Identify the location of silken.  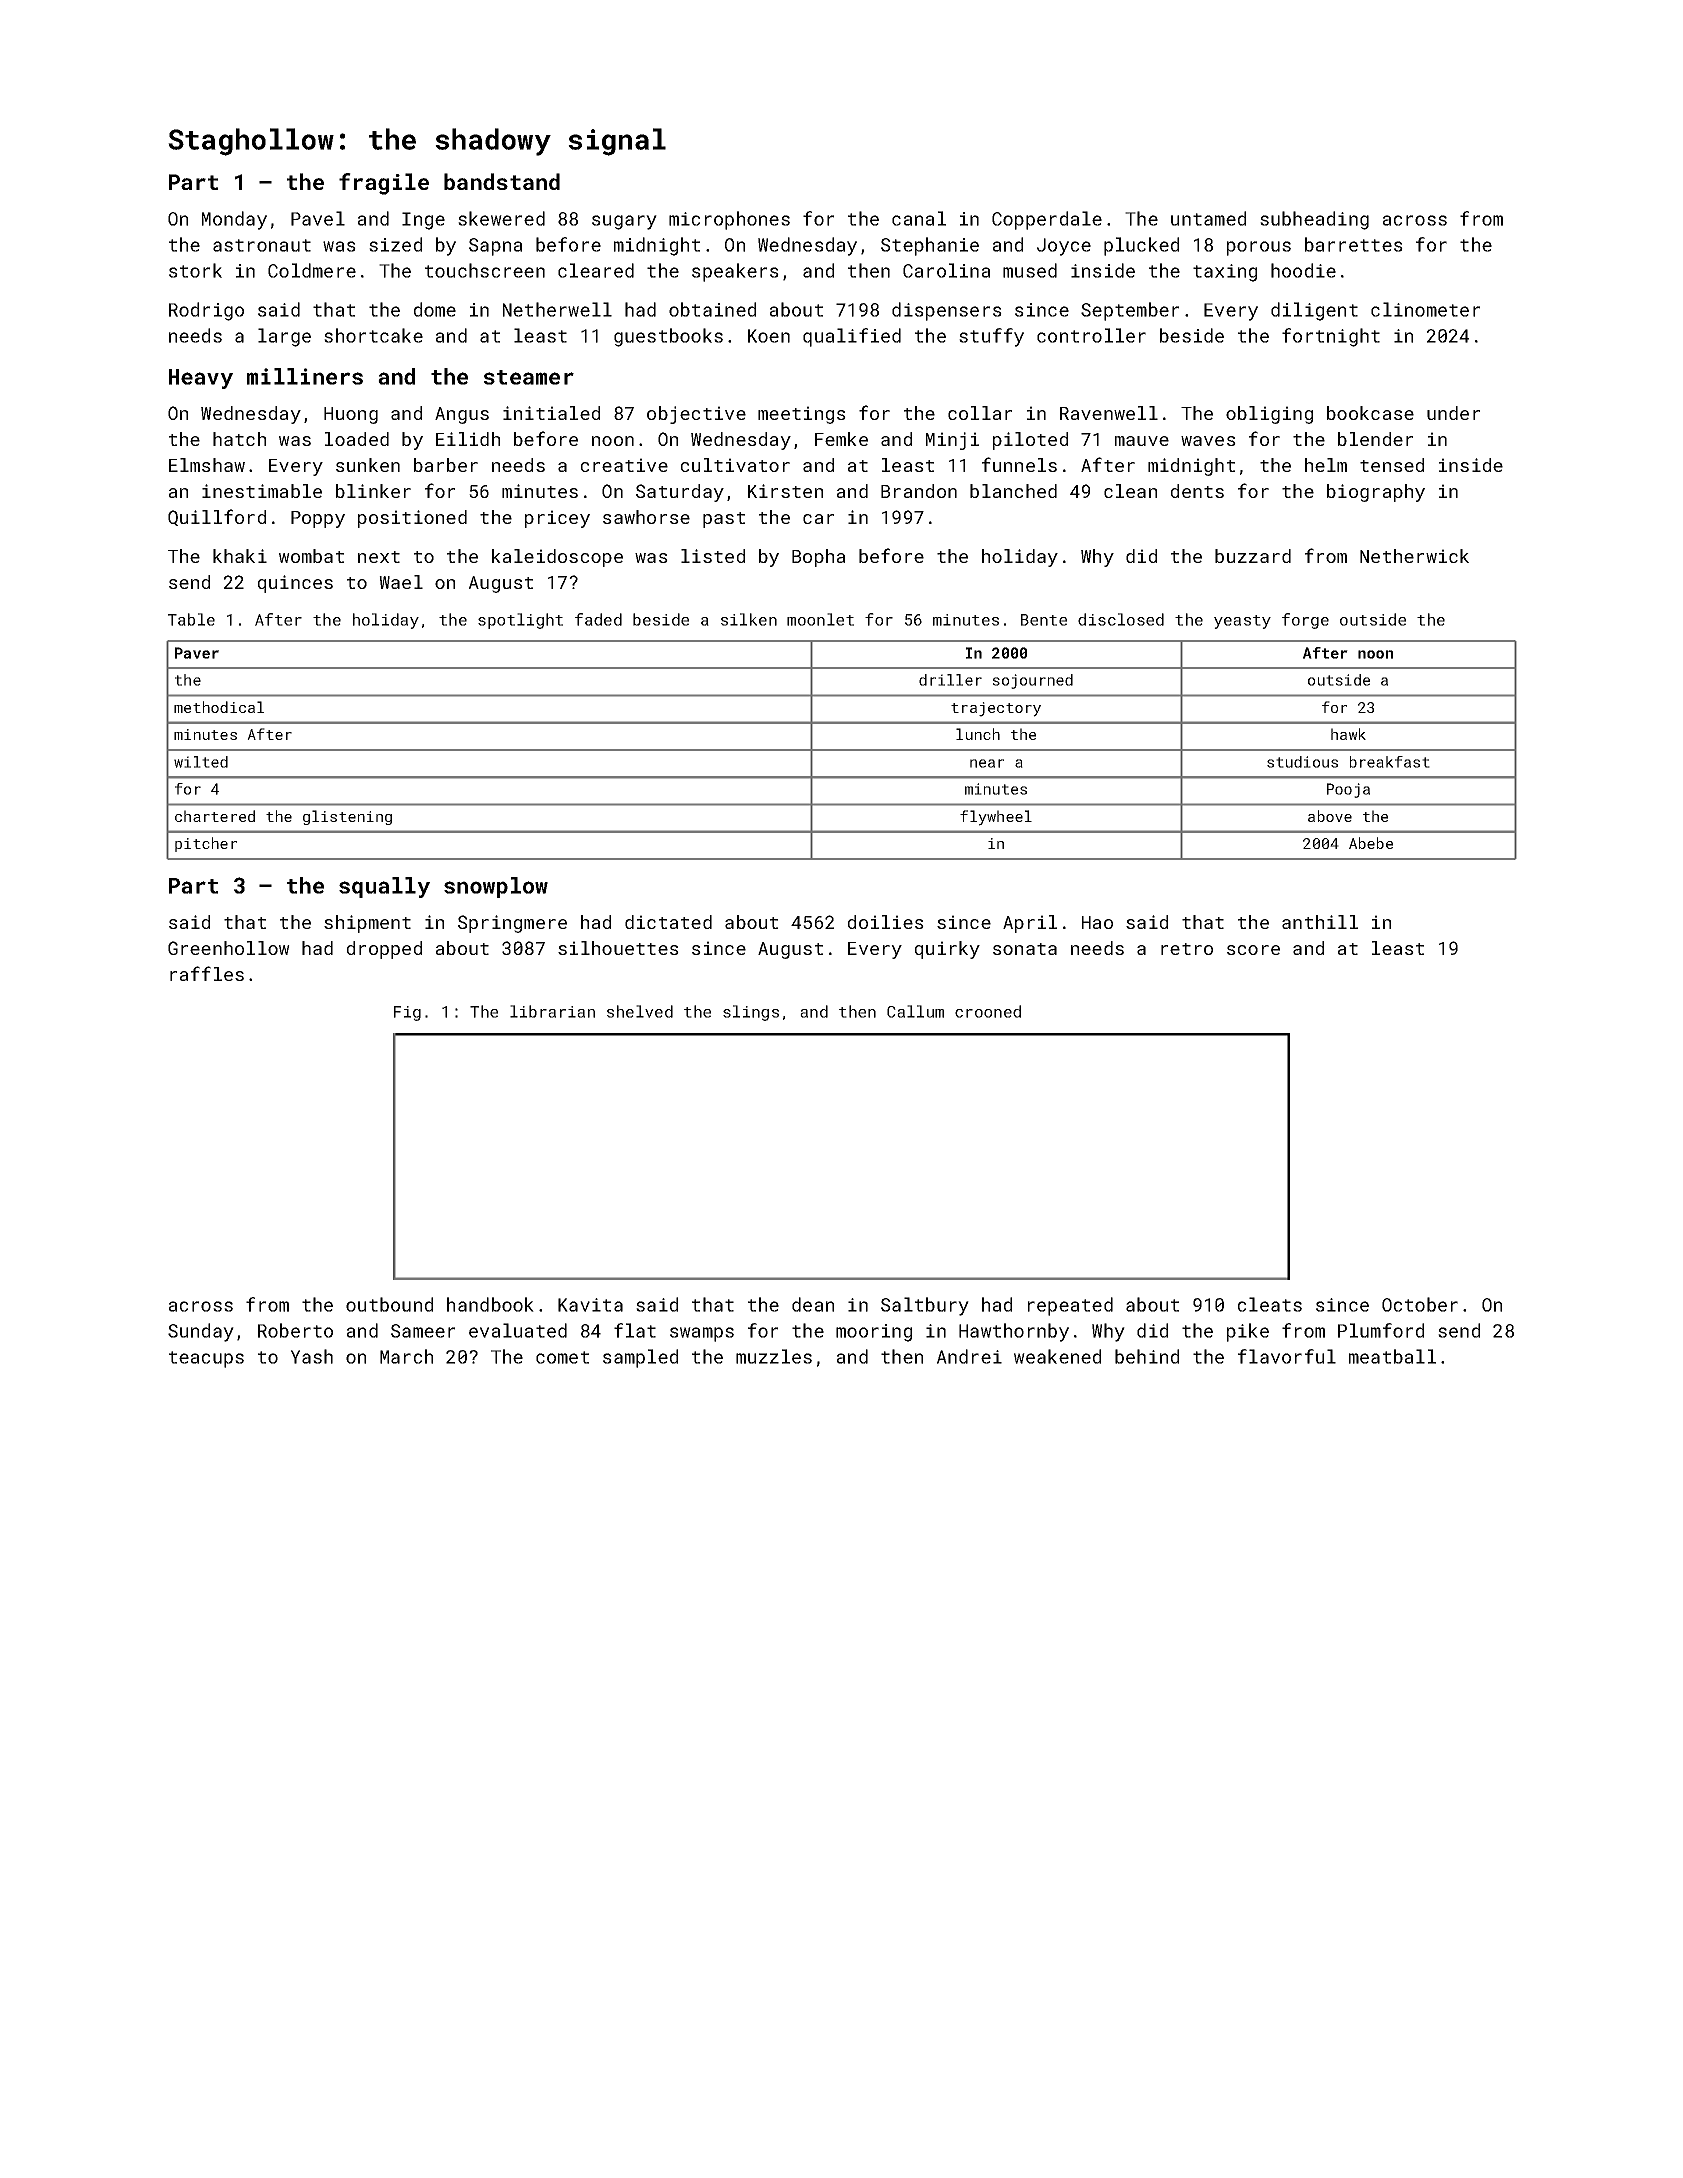
(749, 619).
